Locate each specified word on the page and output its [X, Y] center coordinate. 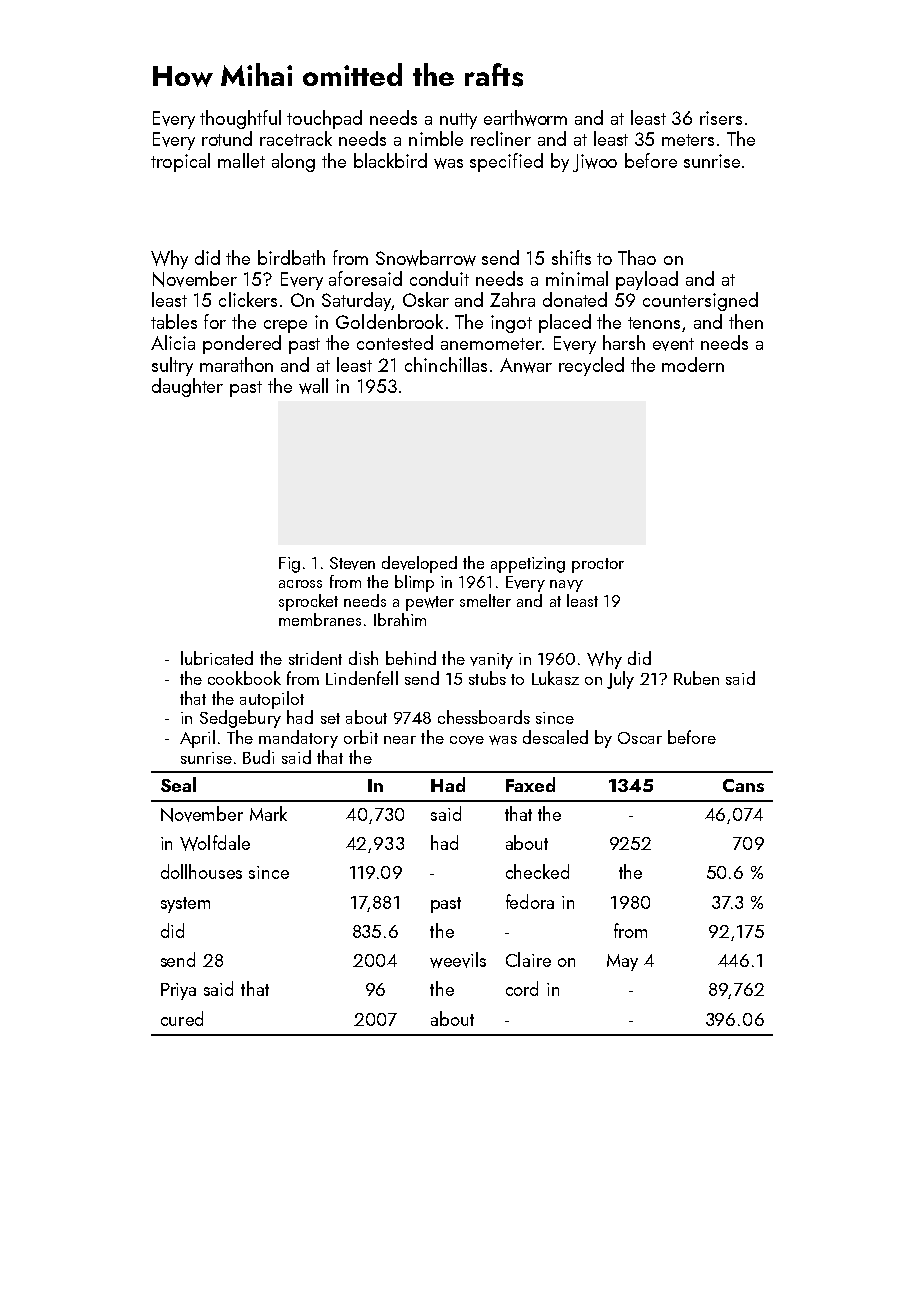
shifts [571, 257]
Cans [743, 785]
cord [522, 988]
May [622, 962]
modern [693, 364]
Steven [352, 563]
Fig [289, 565]
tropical [180, 162]
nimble [436, 138]
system [185, 905]
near [400, 740]
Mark [268, 813]
